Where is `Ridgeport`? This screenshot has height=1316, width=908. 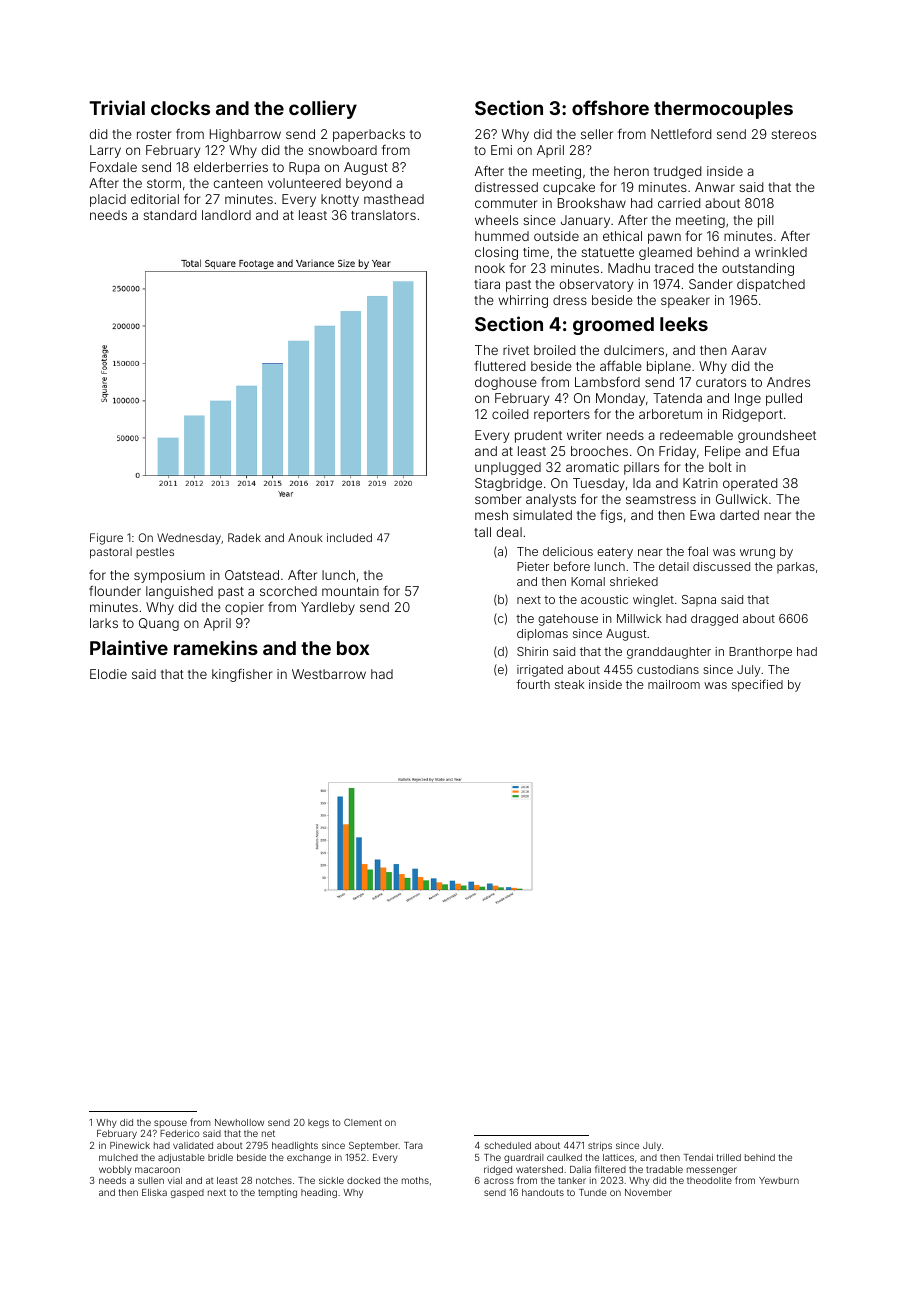
Ridgeport is located at coordinates (753, 415).
